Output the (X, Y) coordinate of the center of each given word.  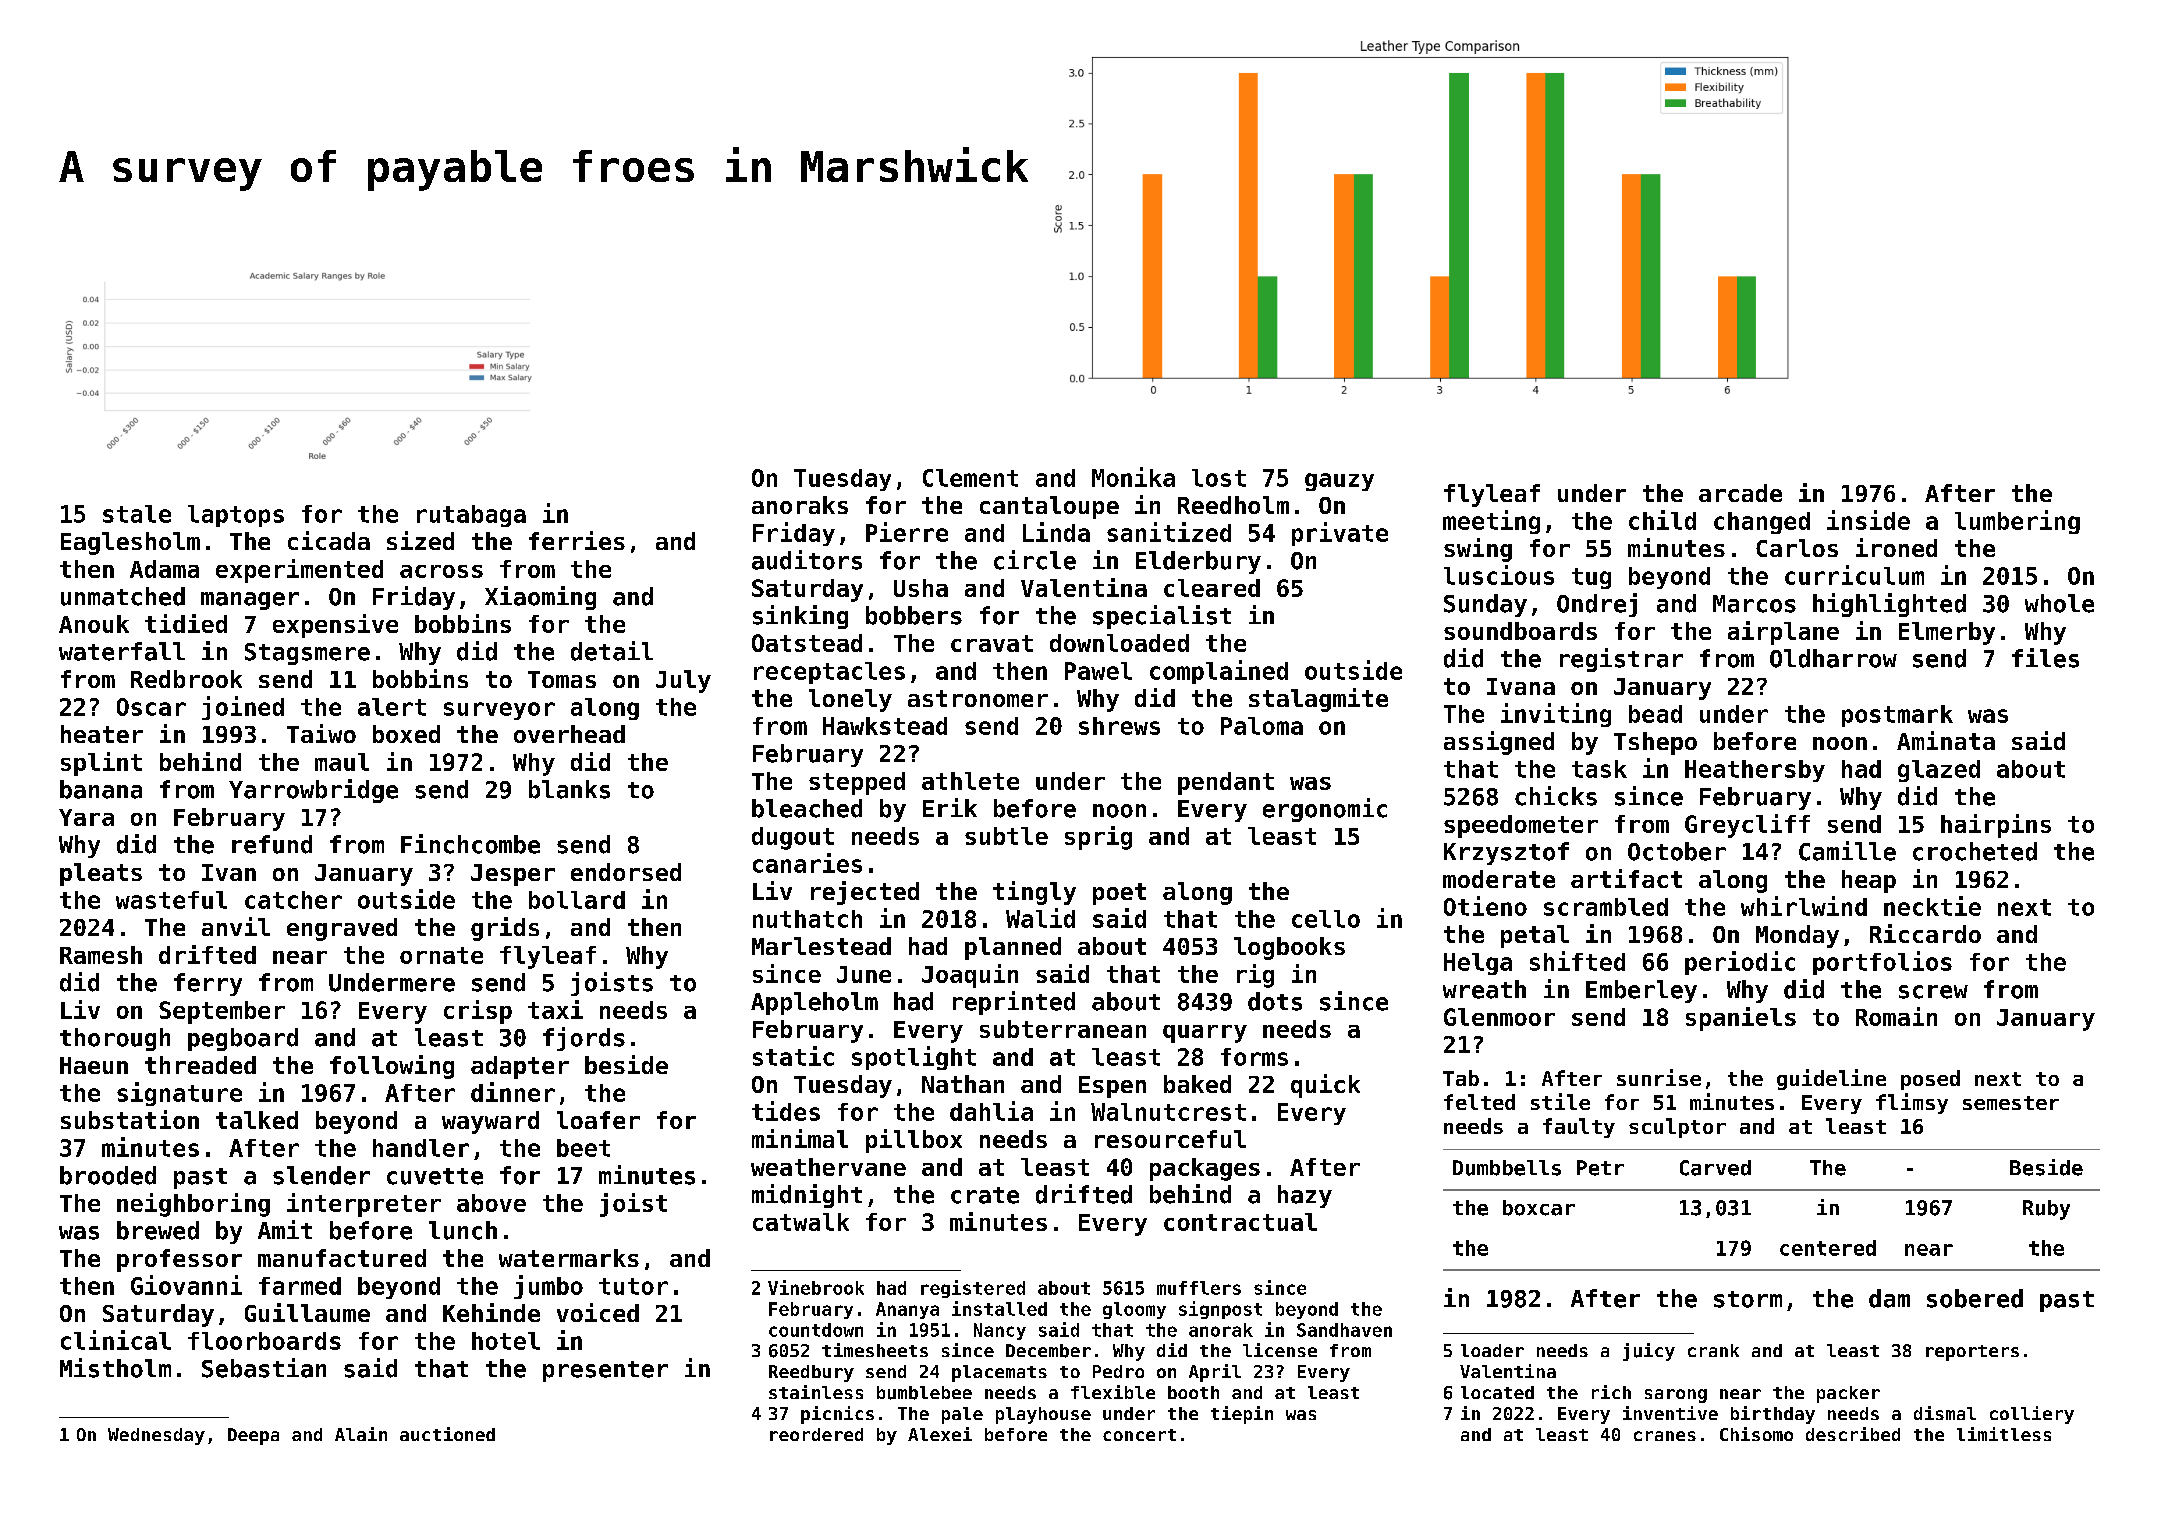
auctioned (447, 1434)
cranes (1665, 1436)
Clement (970, 478)
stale (137, 514)
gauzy (1339, 482)
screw (1933, 992)
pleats (101, 874)
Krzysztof (1506, 853)
